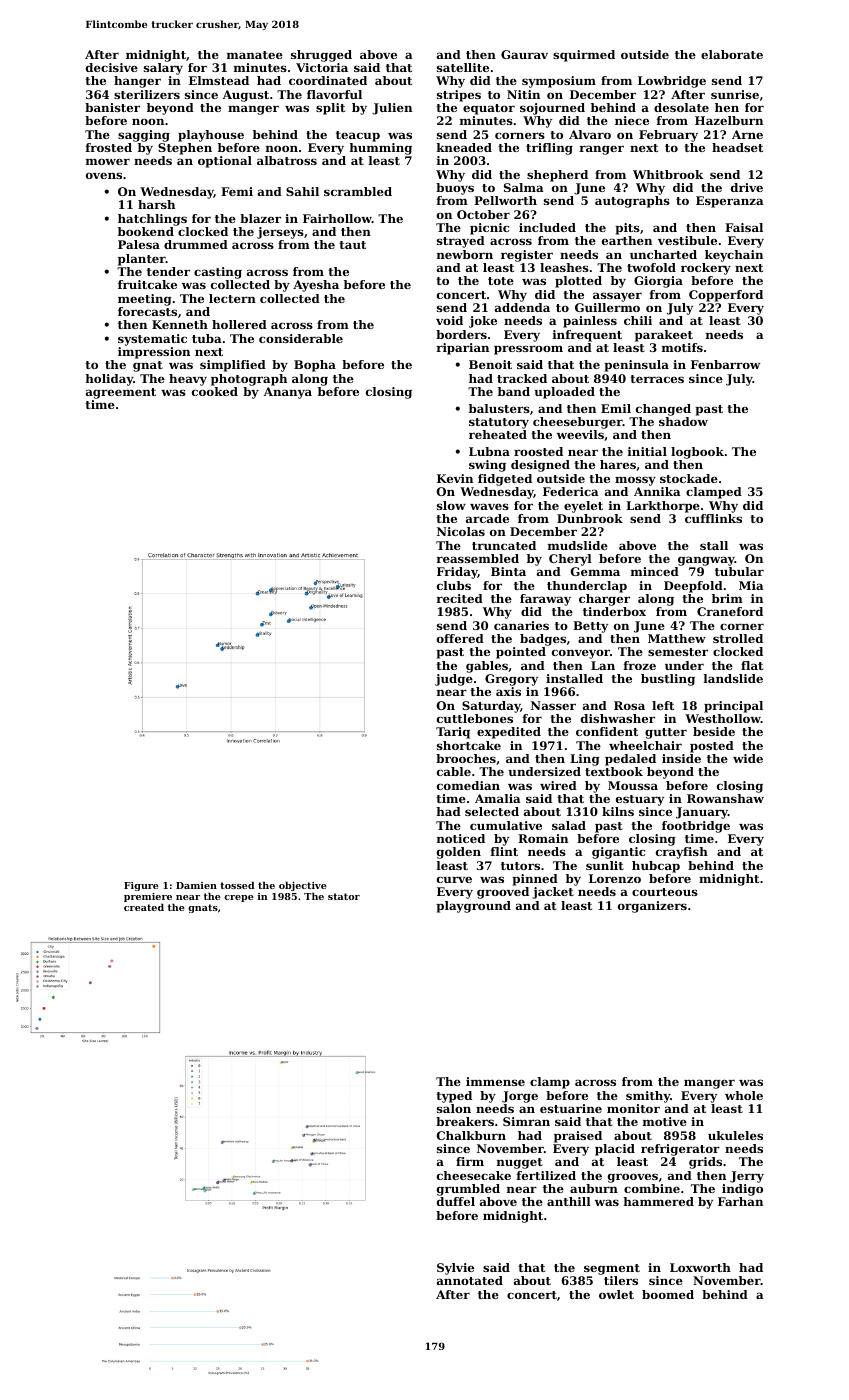 Image resolution: width=849 pixels, height=1400 pixels. Describe the element at coordinates (215, 391) in the image. I see `cooked` at that location.
